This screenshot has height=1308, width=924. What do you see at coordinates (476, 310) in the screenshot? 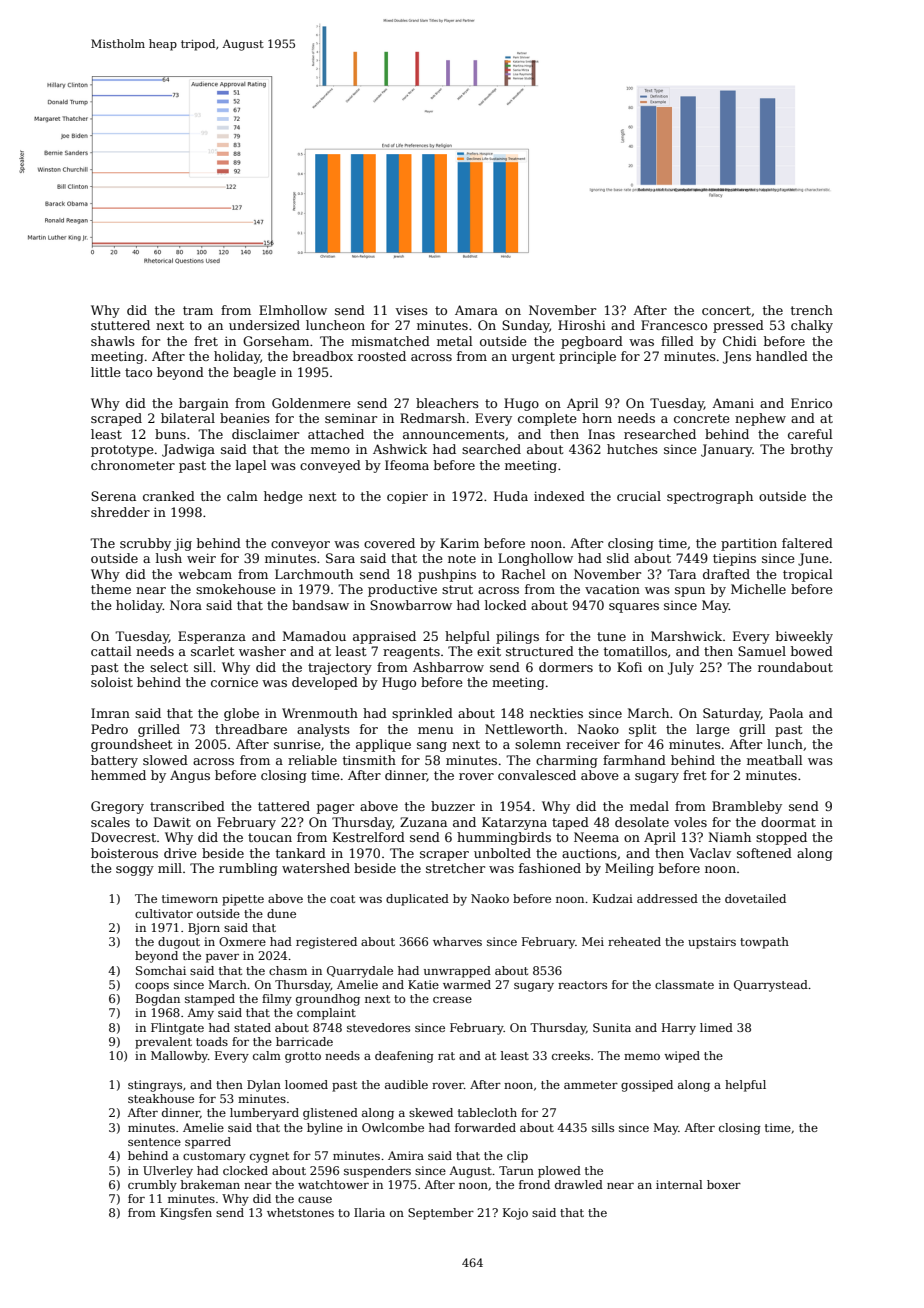
I see `Amara` at bounding box center [476, 310].
